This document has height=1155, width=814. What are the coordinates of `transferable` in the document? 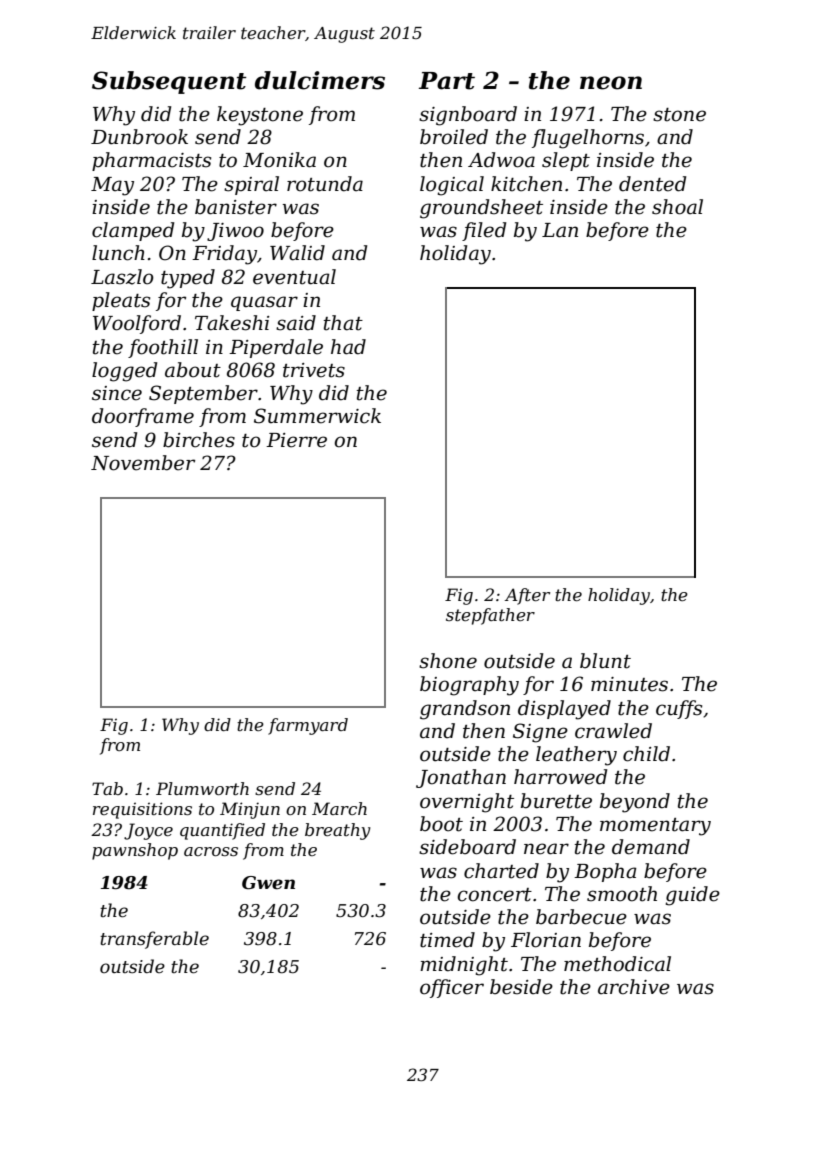 It's located at (154, 940).
